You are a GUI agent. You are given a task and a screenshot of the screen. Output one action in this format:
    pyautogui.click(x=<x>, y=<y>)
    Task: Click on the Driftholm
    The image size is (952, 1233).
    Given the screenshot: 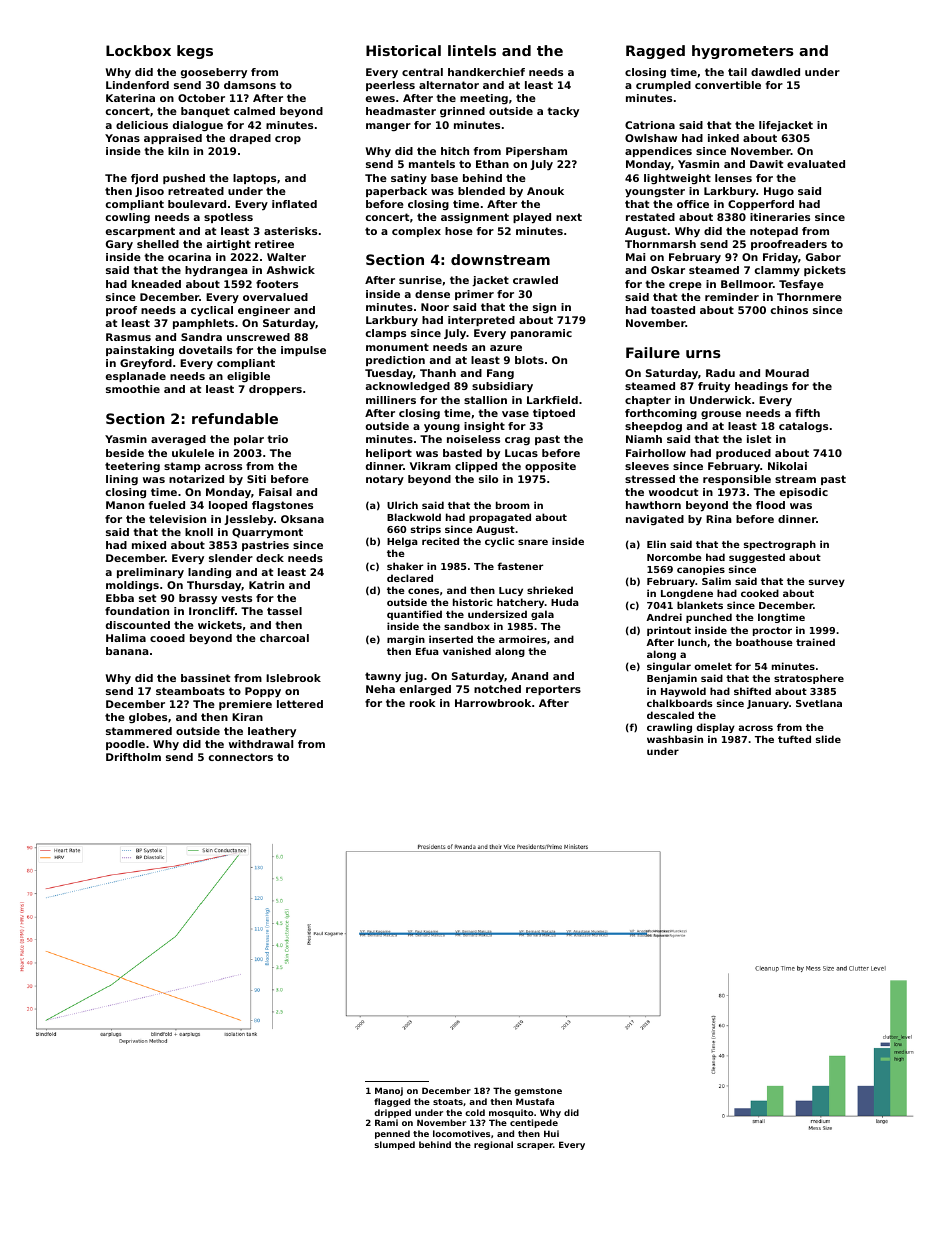 What is the action you would take?
    pyautogui.click(x=133, y=757)
